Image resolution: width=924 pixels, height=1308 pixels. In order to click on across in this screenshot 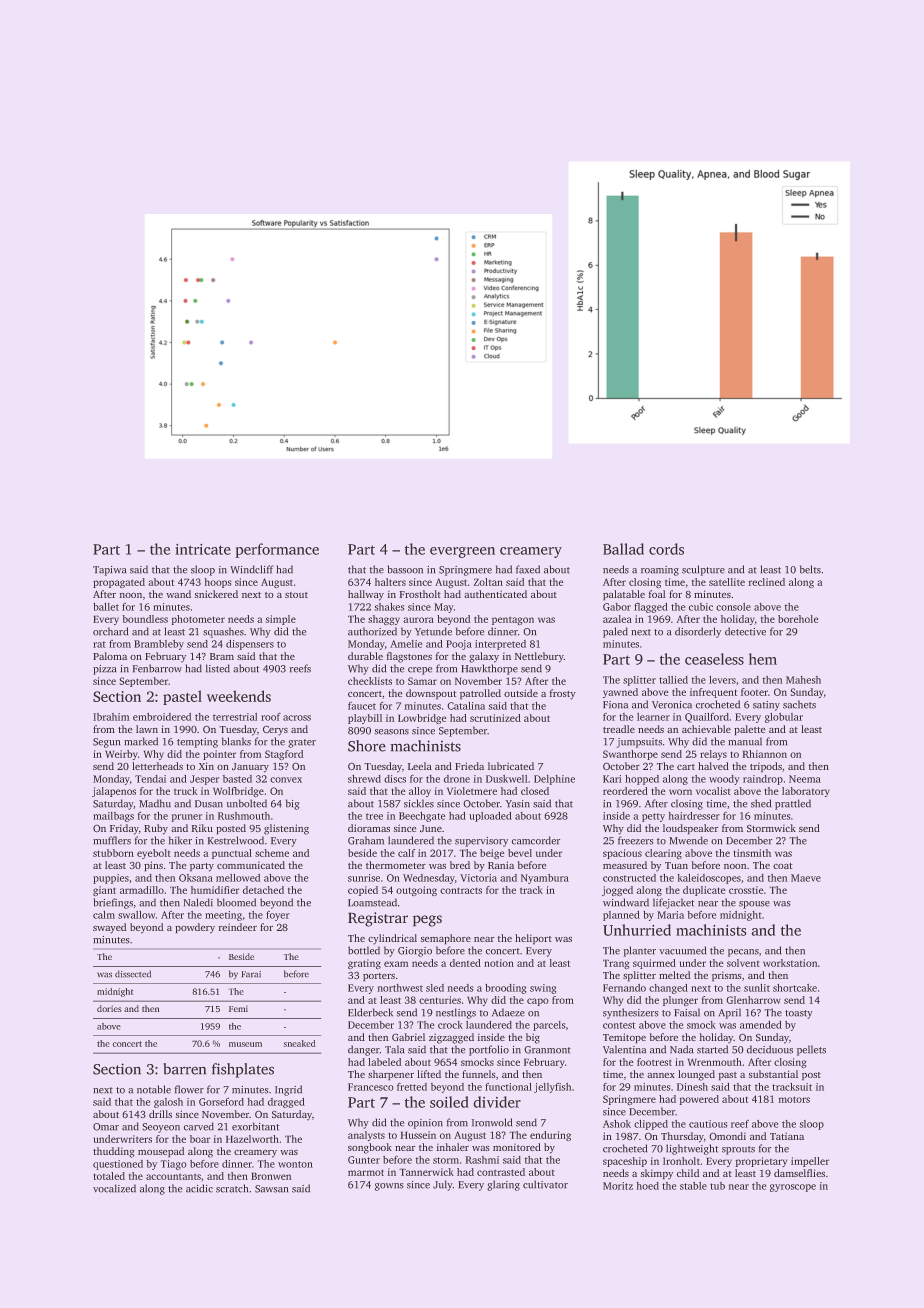, I will do `click(297, 718)`.
